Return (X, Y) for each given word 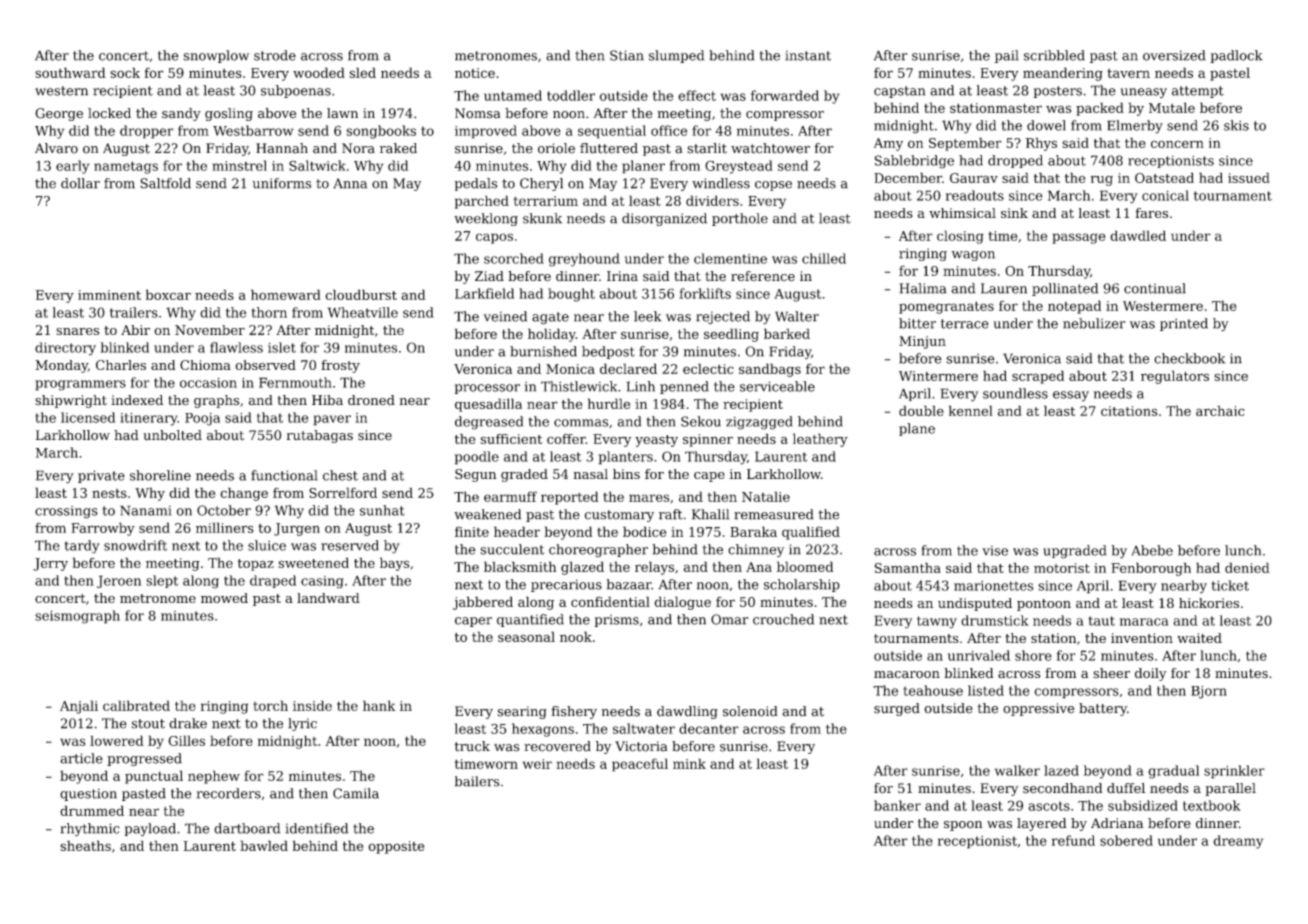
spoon (963, 826)
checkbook (1189, 358)
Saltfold (165, 183)
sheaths (85, 845)
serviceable (777, 386)
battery (1103, 709)
